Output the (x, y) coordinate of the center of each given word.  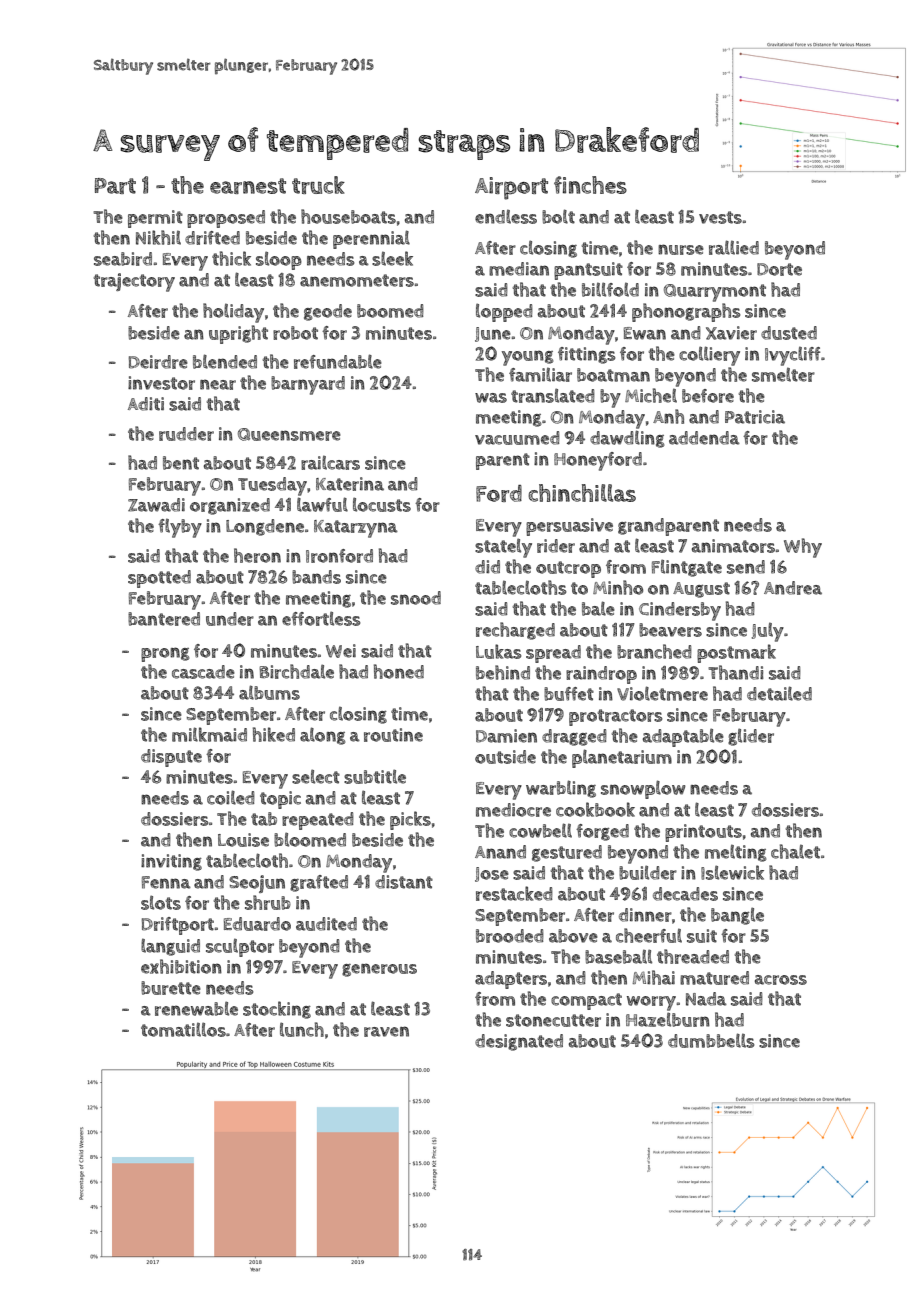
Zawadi (156, 505)
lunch (302, 1029)
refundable (338, 361)
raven (386, 1031)
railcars (330, 462)
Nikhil (158, 237)
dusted (789, 333)
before (708, 396)
